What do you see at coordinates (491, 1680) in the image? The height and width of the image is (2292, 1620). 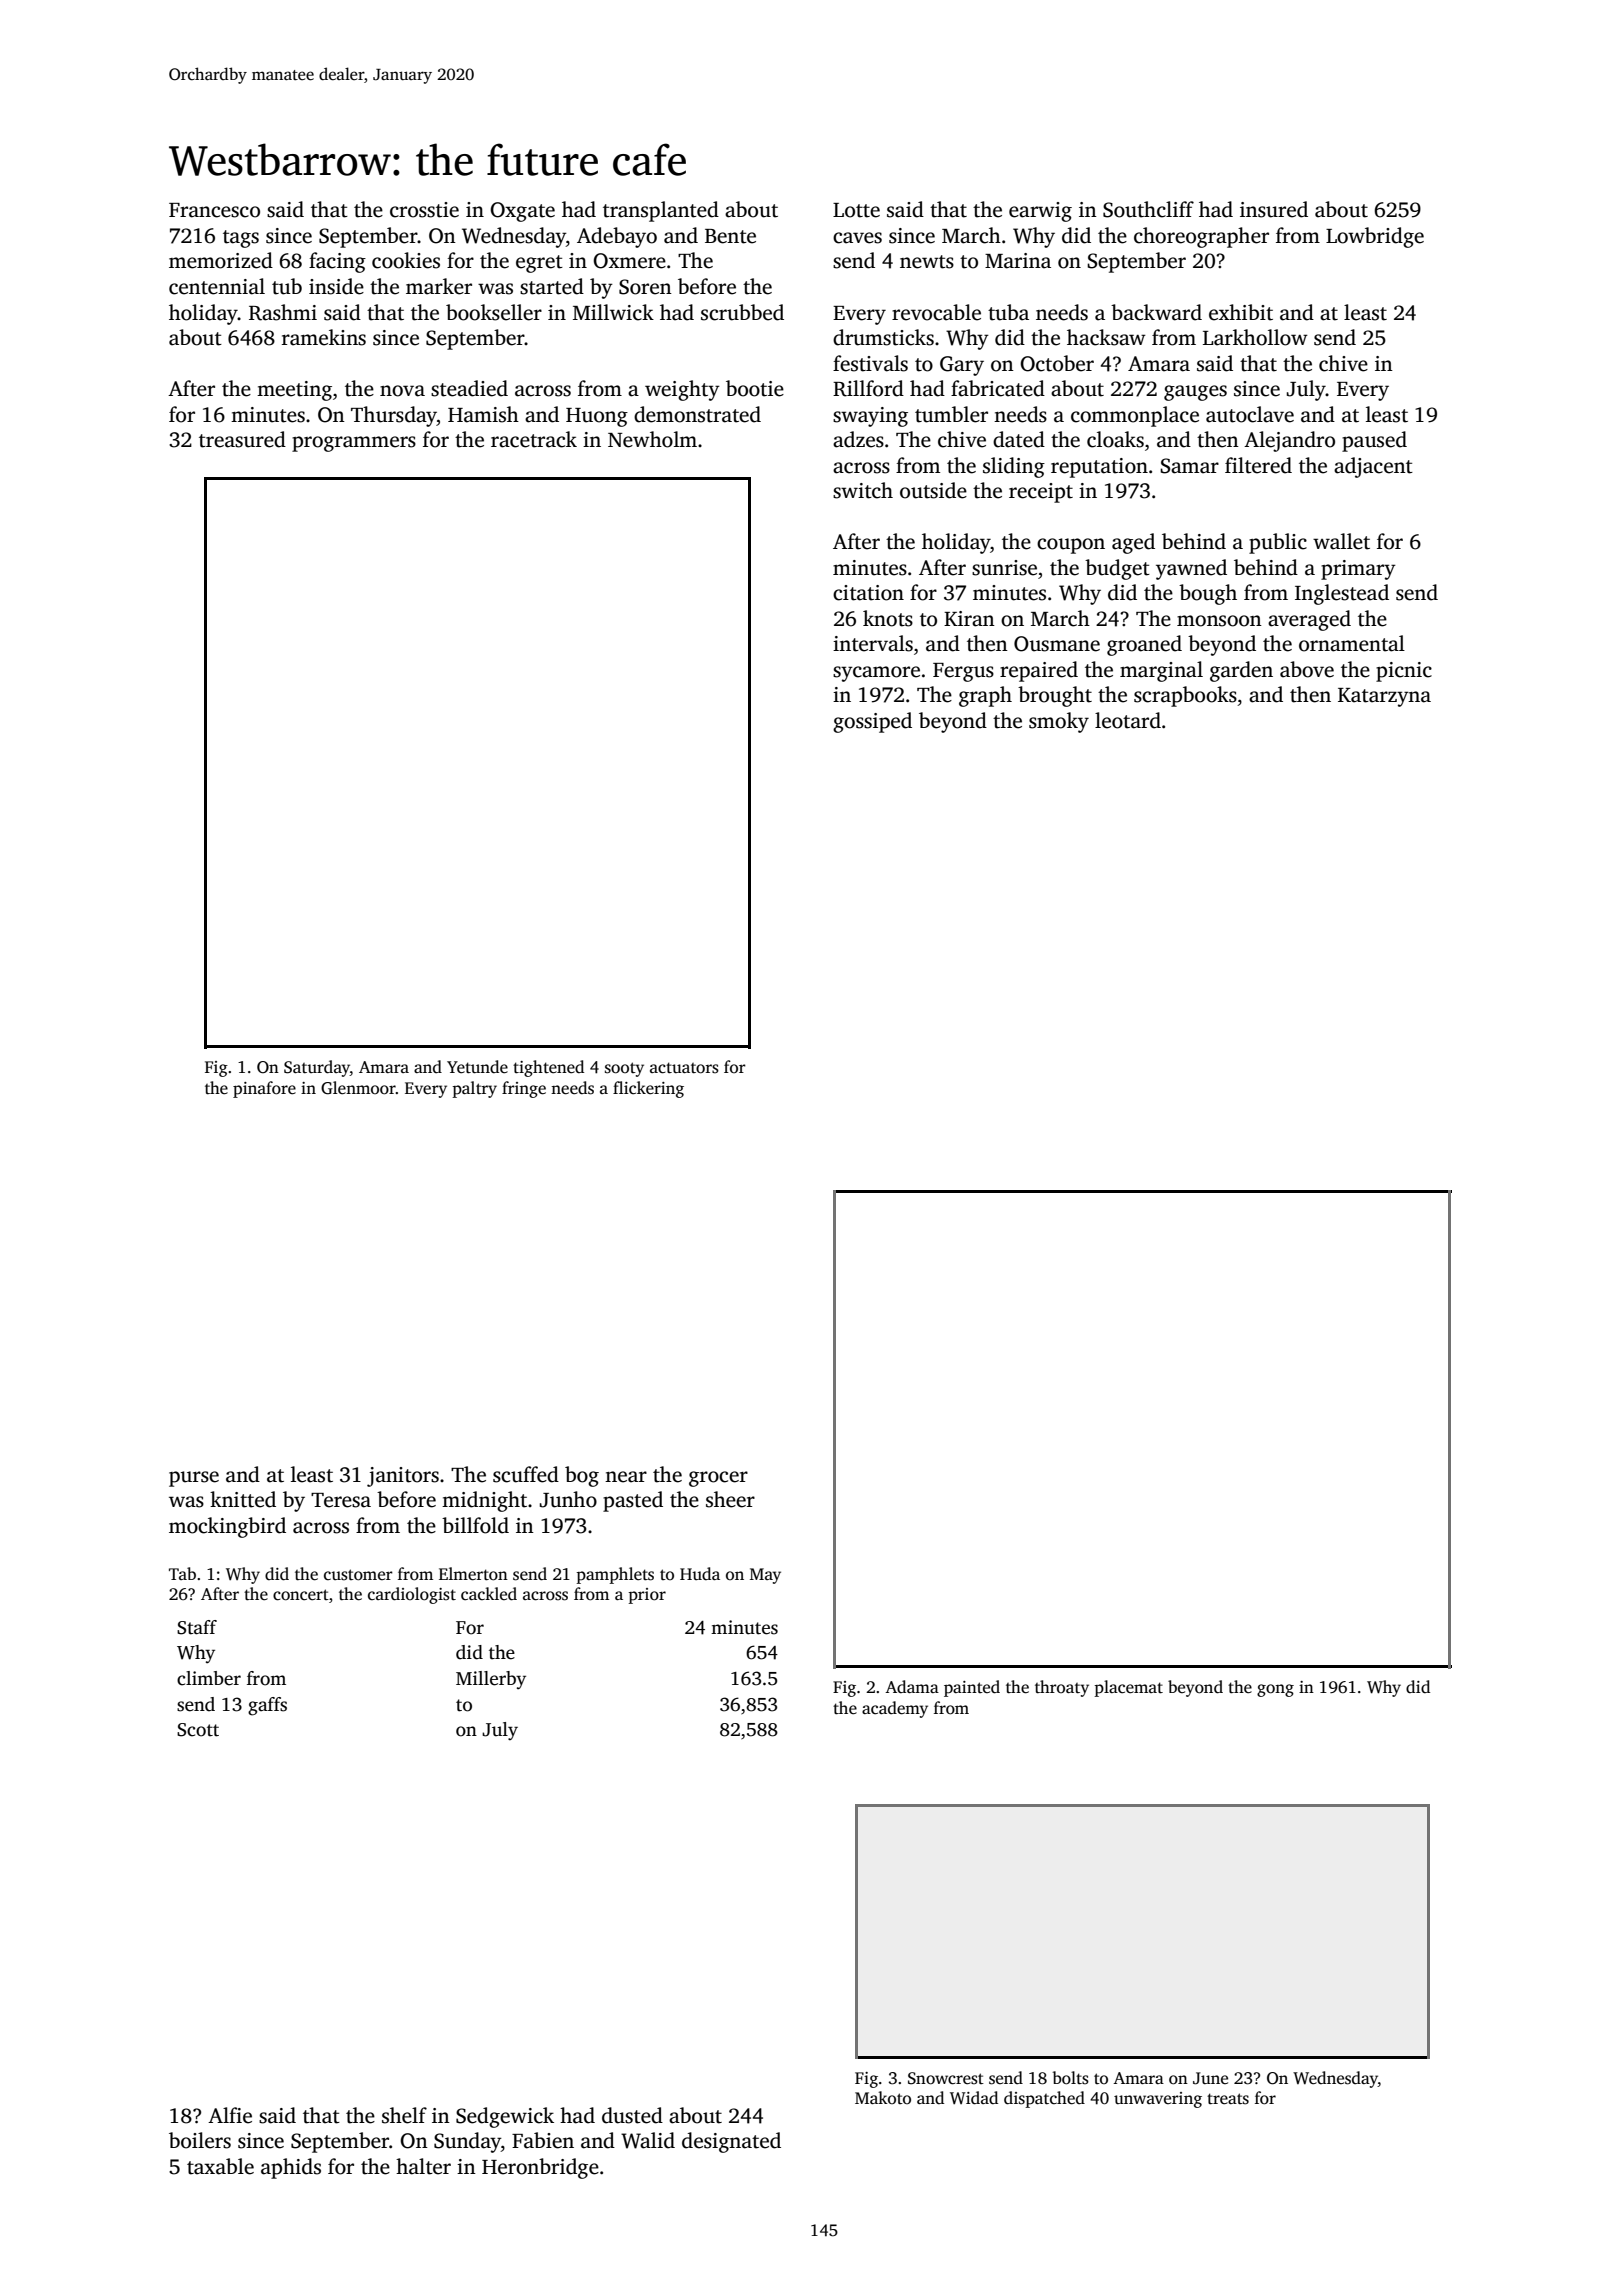 I see `Millerby` at bounding box center [491, 1680].
